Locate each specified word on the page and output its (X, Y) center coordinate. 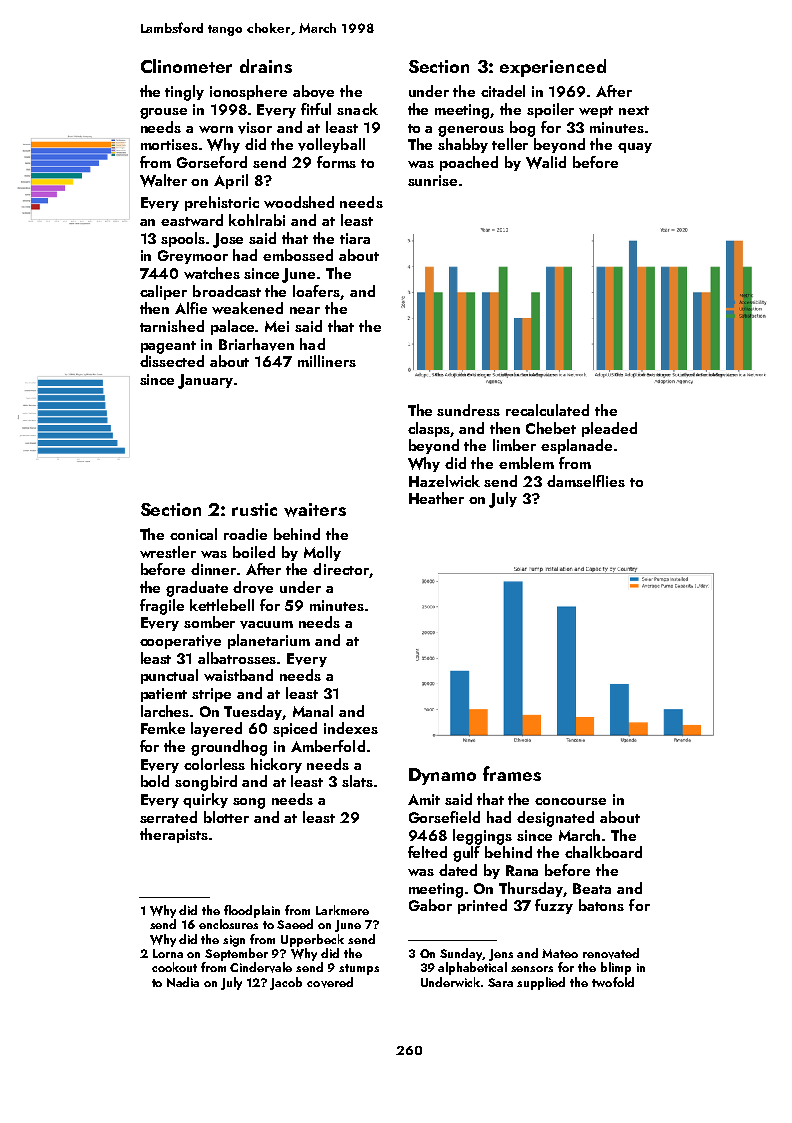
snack (357, 109)
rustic (254, 509)
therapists (174, 835)
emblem (526, 463)
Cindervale (261, 967)
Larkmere (342, 910)
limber (514, 445)
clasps (429, 429)
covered (330, 982)
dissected (172, 361)
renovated (611, 953)
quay (635, 148)
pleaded (609, 429)
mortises (169, 144)
